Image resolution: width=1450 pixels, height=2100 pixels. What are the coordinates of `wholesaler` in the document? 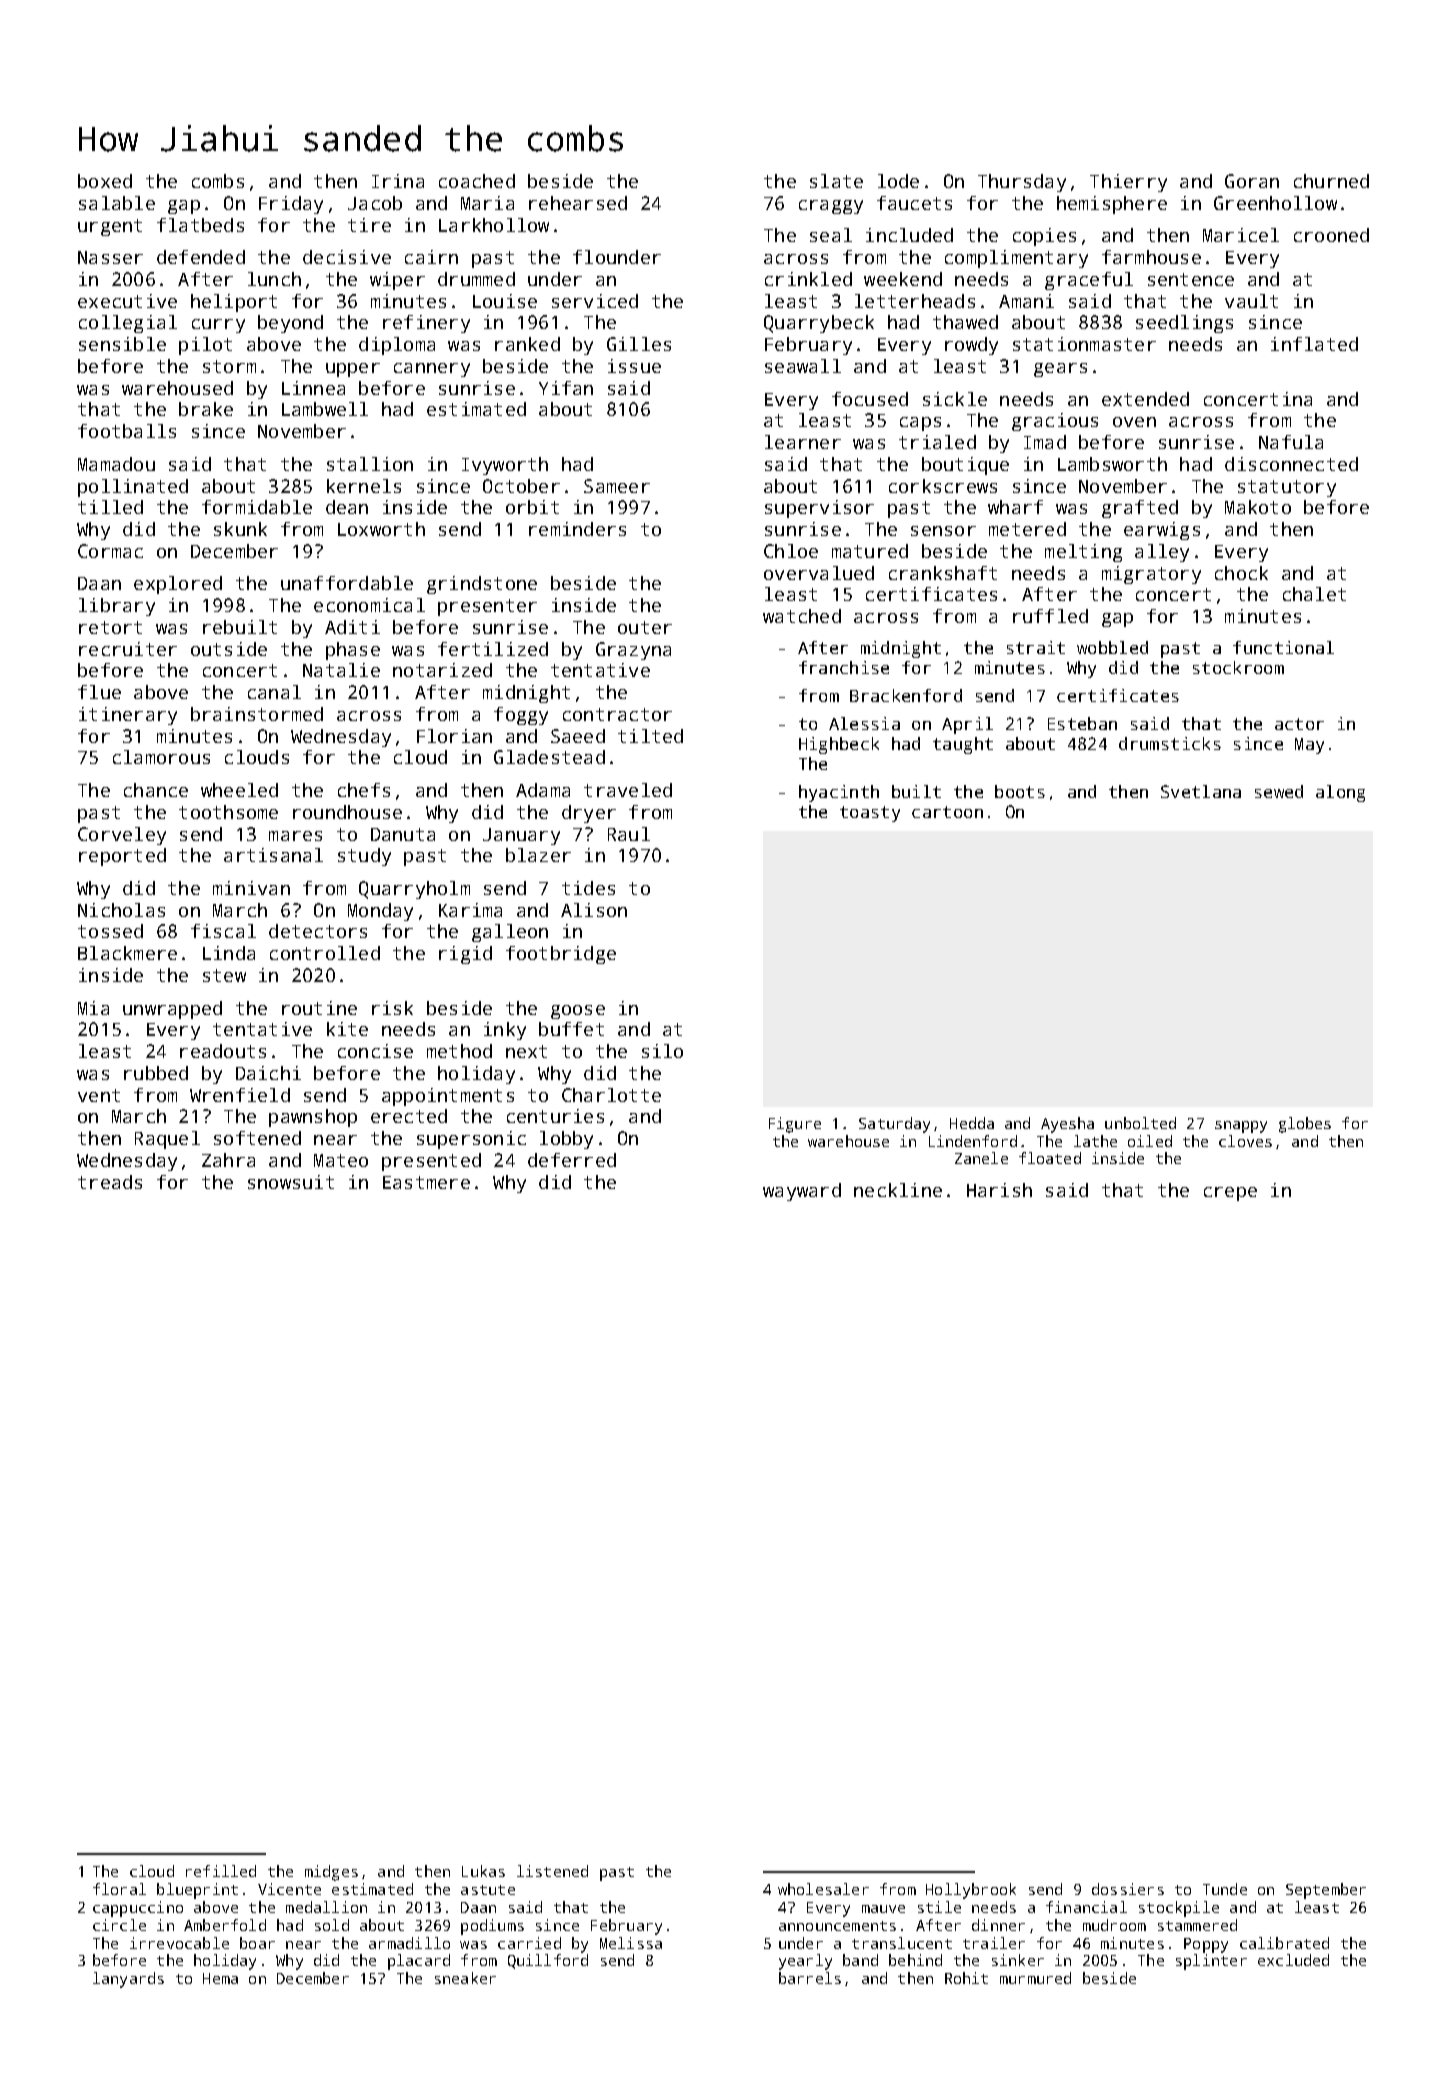 It's located at (823, 1889).
